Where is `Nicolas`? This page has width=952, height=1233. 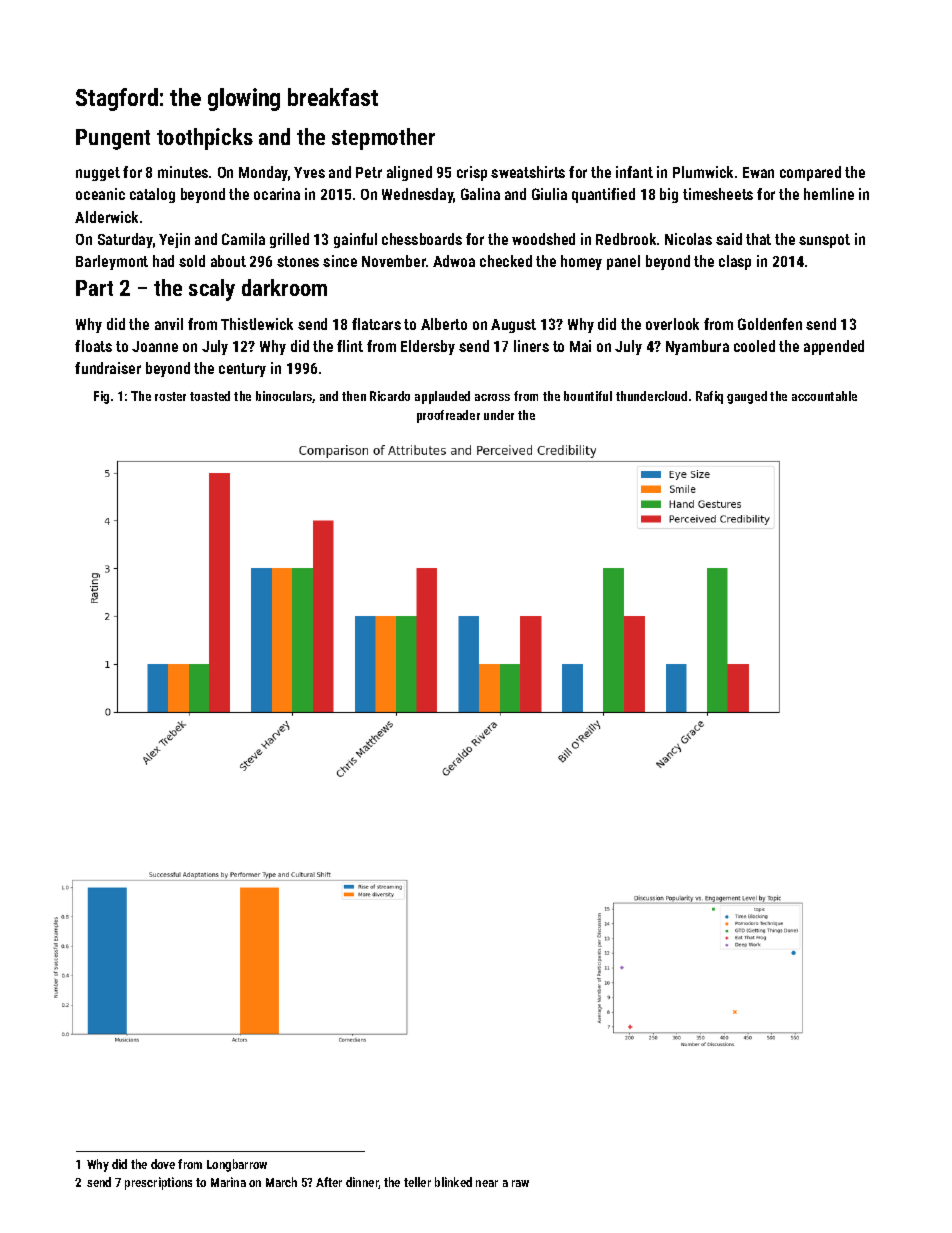
Nicolas is located at coordinates (688, 239).
